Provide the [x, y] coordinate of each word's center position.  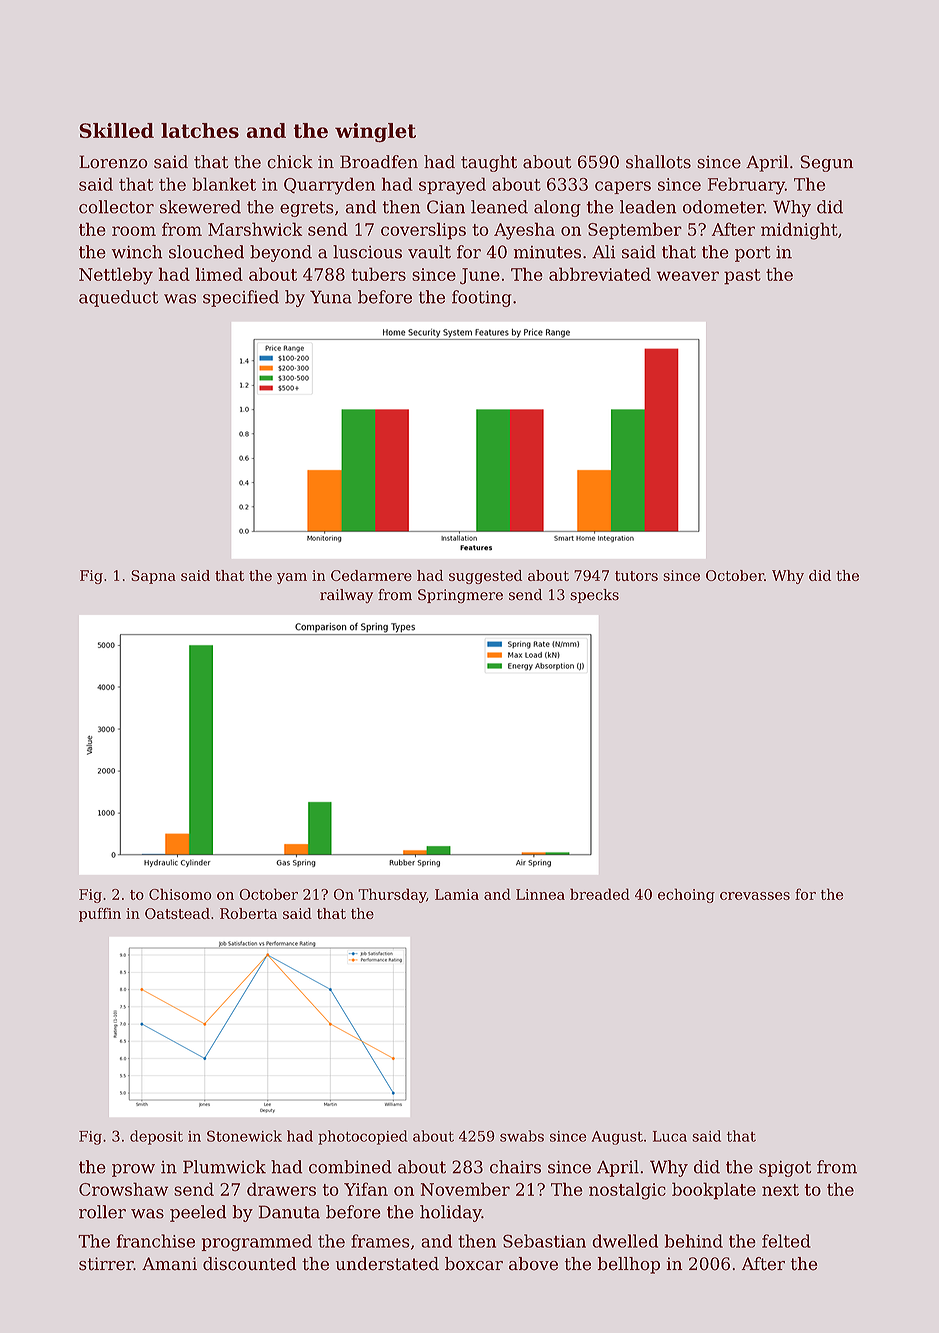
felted [786, 1241]
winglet [375, 133]
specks [594, 596]
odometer [723, 207]
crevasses [755, 896]
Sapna [153, 577]
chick [290, 162]
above [533, 1264]
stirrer [106, 1264]
